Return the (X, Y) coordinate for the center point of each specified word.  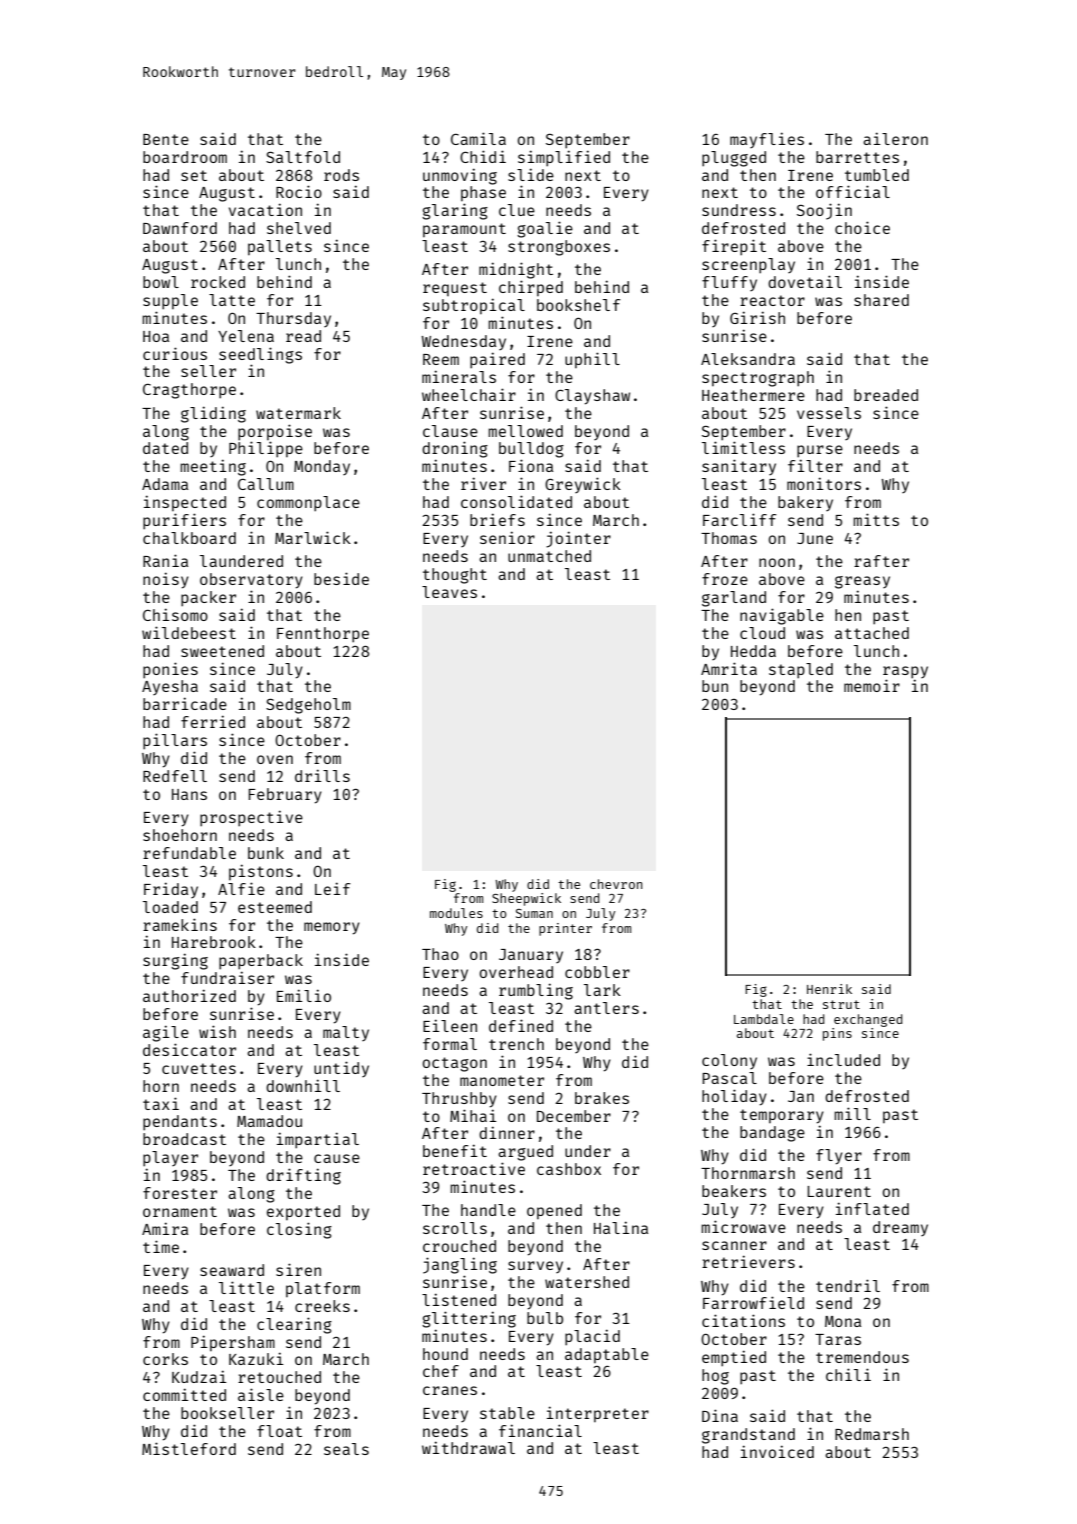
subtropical (474, 306)
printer (565, 929)
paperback (261, 961)
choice (862, 227)
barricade (185, 703)
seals (346, 1449)
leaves (449, 592)
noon (777, 562)
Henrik (829, 989)
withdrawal (468, 1447)
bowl (161, 282)
